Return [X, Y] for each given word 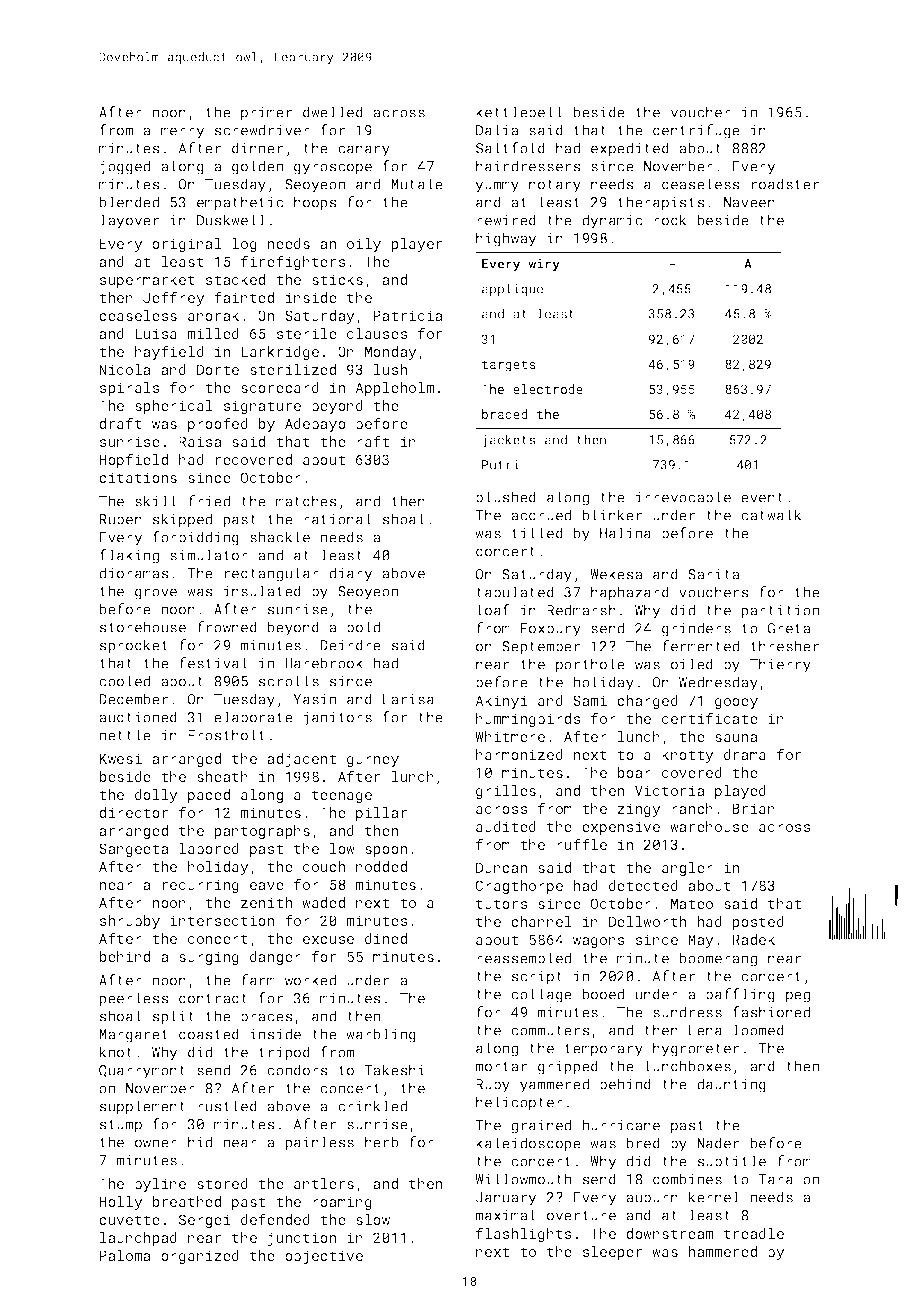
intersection [222, 920]
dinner [257, 148]
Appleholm [394, 389]
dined [386, 938]
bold [363, 627]
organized [200, 1257]
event [762, 498]
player [416, 245]
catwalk [771, 515]
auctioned [138, 717]
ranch [692, 808]
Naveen [749, 202]
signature [262, 407]
